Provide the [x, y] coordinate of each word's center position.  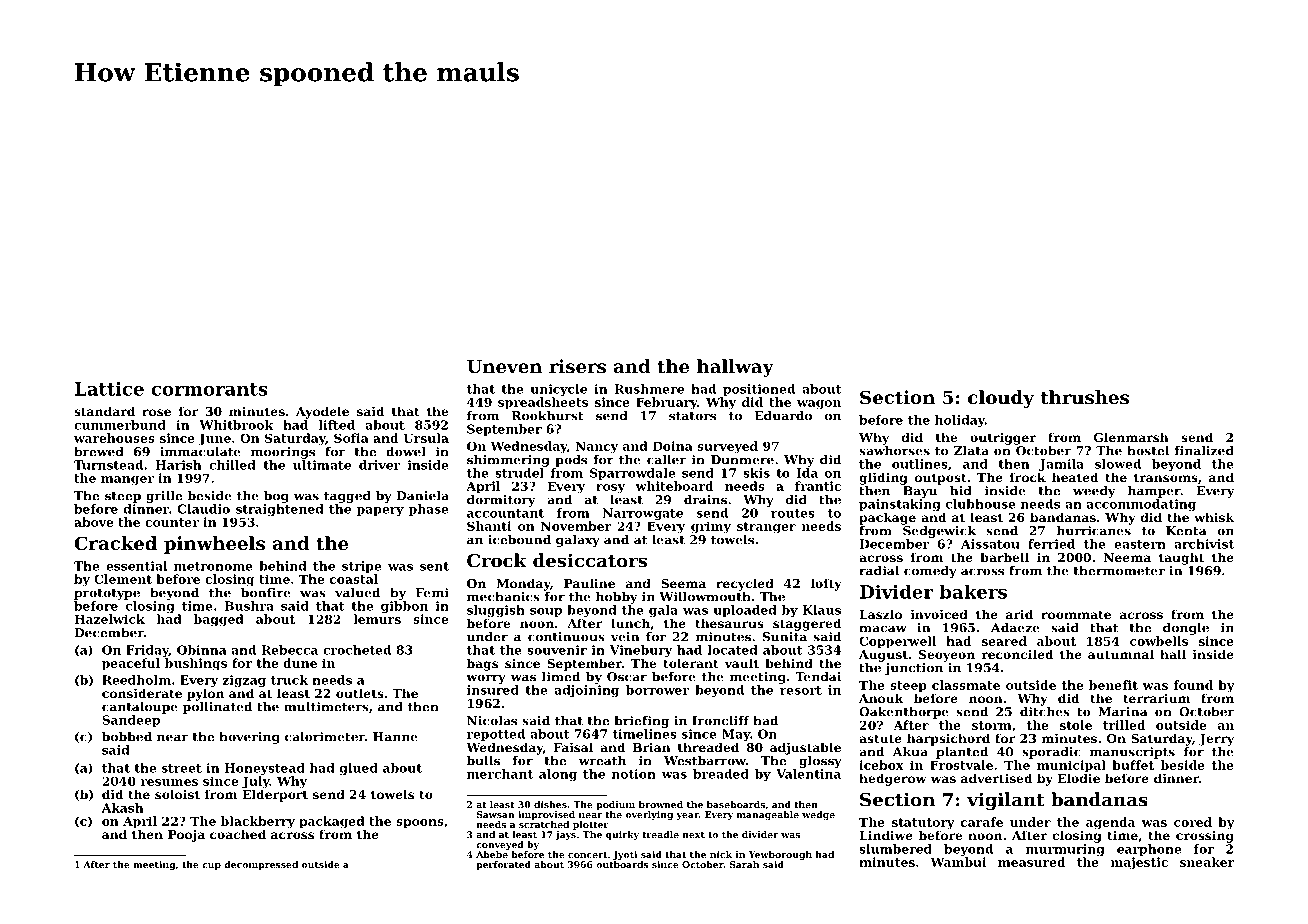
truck [289, 680]
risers [577, 366]
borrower [657, 690]
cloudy [1001, 399]
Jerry [1216, 740]
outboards [622, 864]
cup [211, 866]
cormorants [210, 389]
